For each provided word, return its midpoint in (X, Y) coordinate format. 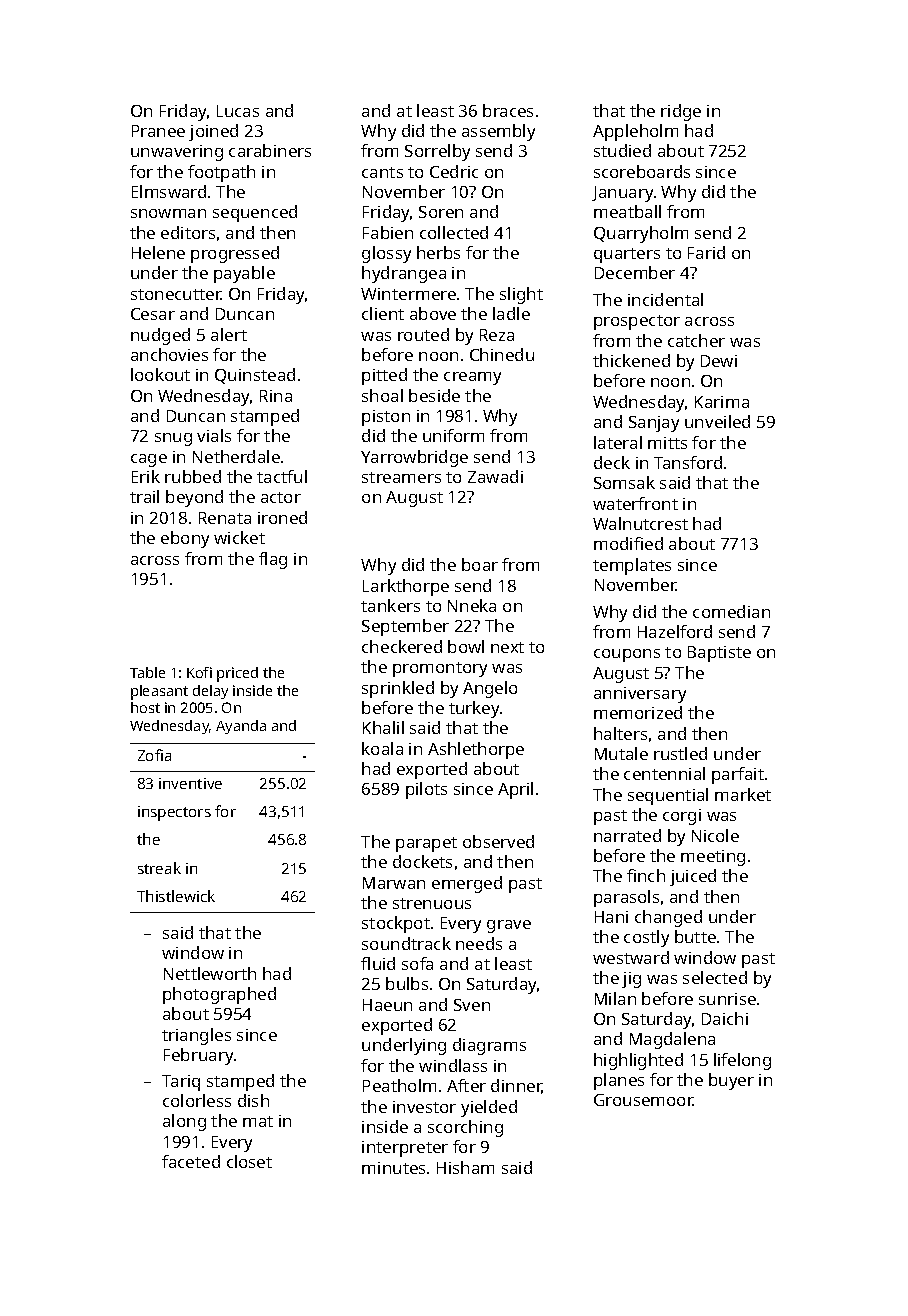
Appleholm (635, 132)
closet (249, 1161)
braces (508, 110)
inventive (190, 783)
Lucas (238, 111)
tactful (282, 476)
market (743, 794)
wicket (239, 537)
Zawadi (495, 476)
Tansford (688, 462)
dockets (422, 861)
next (507, 647)
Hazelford (675, 631)
